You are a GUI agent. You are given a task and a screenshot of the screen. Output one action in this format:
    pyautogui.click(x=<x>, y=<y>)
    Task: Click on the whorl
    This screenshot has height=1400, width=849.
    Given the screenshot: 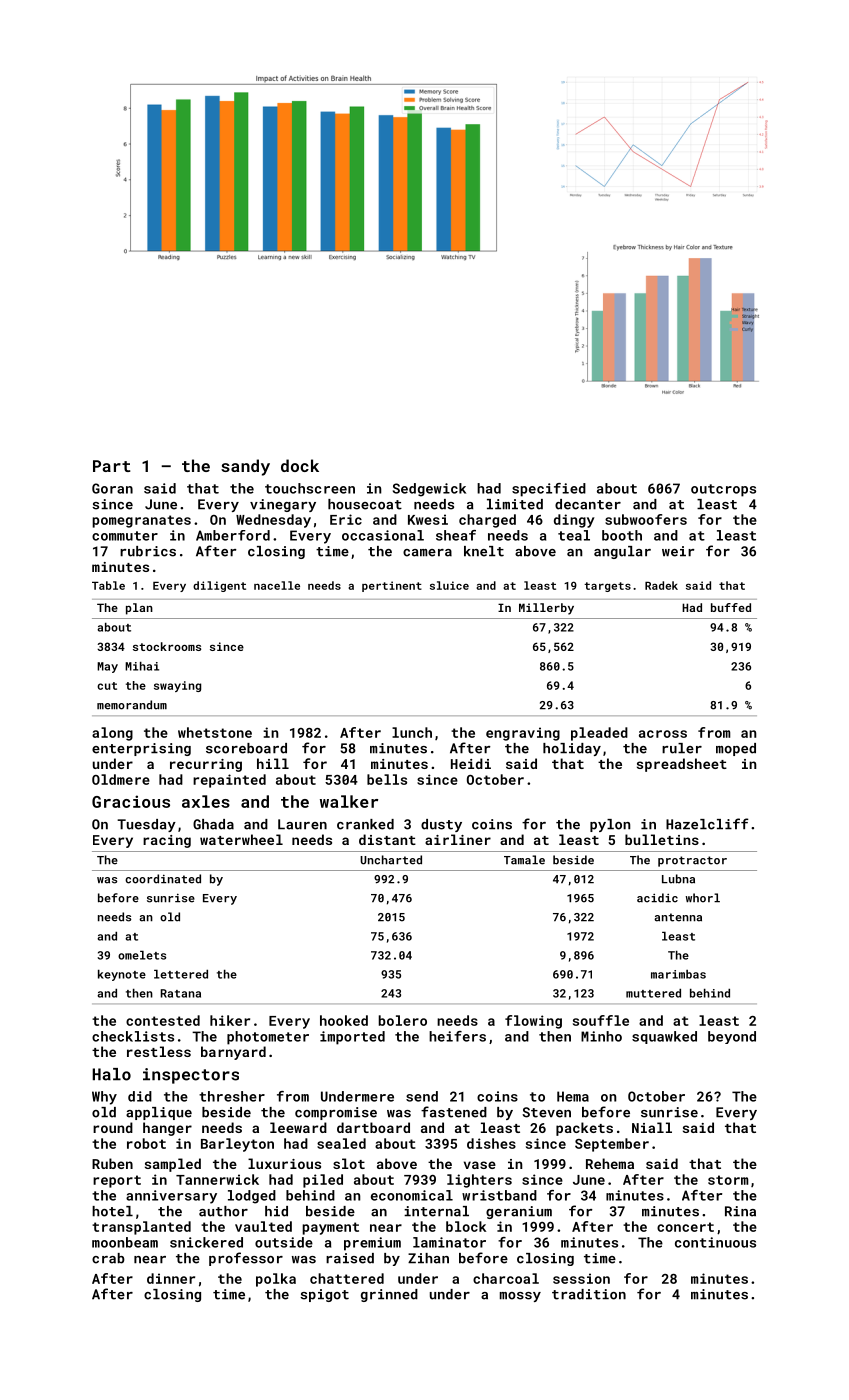 What is the action you would take?
    pyautogui.click(x=703, y=898)
